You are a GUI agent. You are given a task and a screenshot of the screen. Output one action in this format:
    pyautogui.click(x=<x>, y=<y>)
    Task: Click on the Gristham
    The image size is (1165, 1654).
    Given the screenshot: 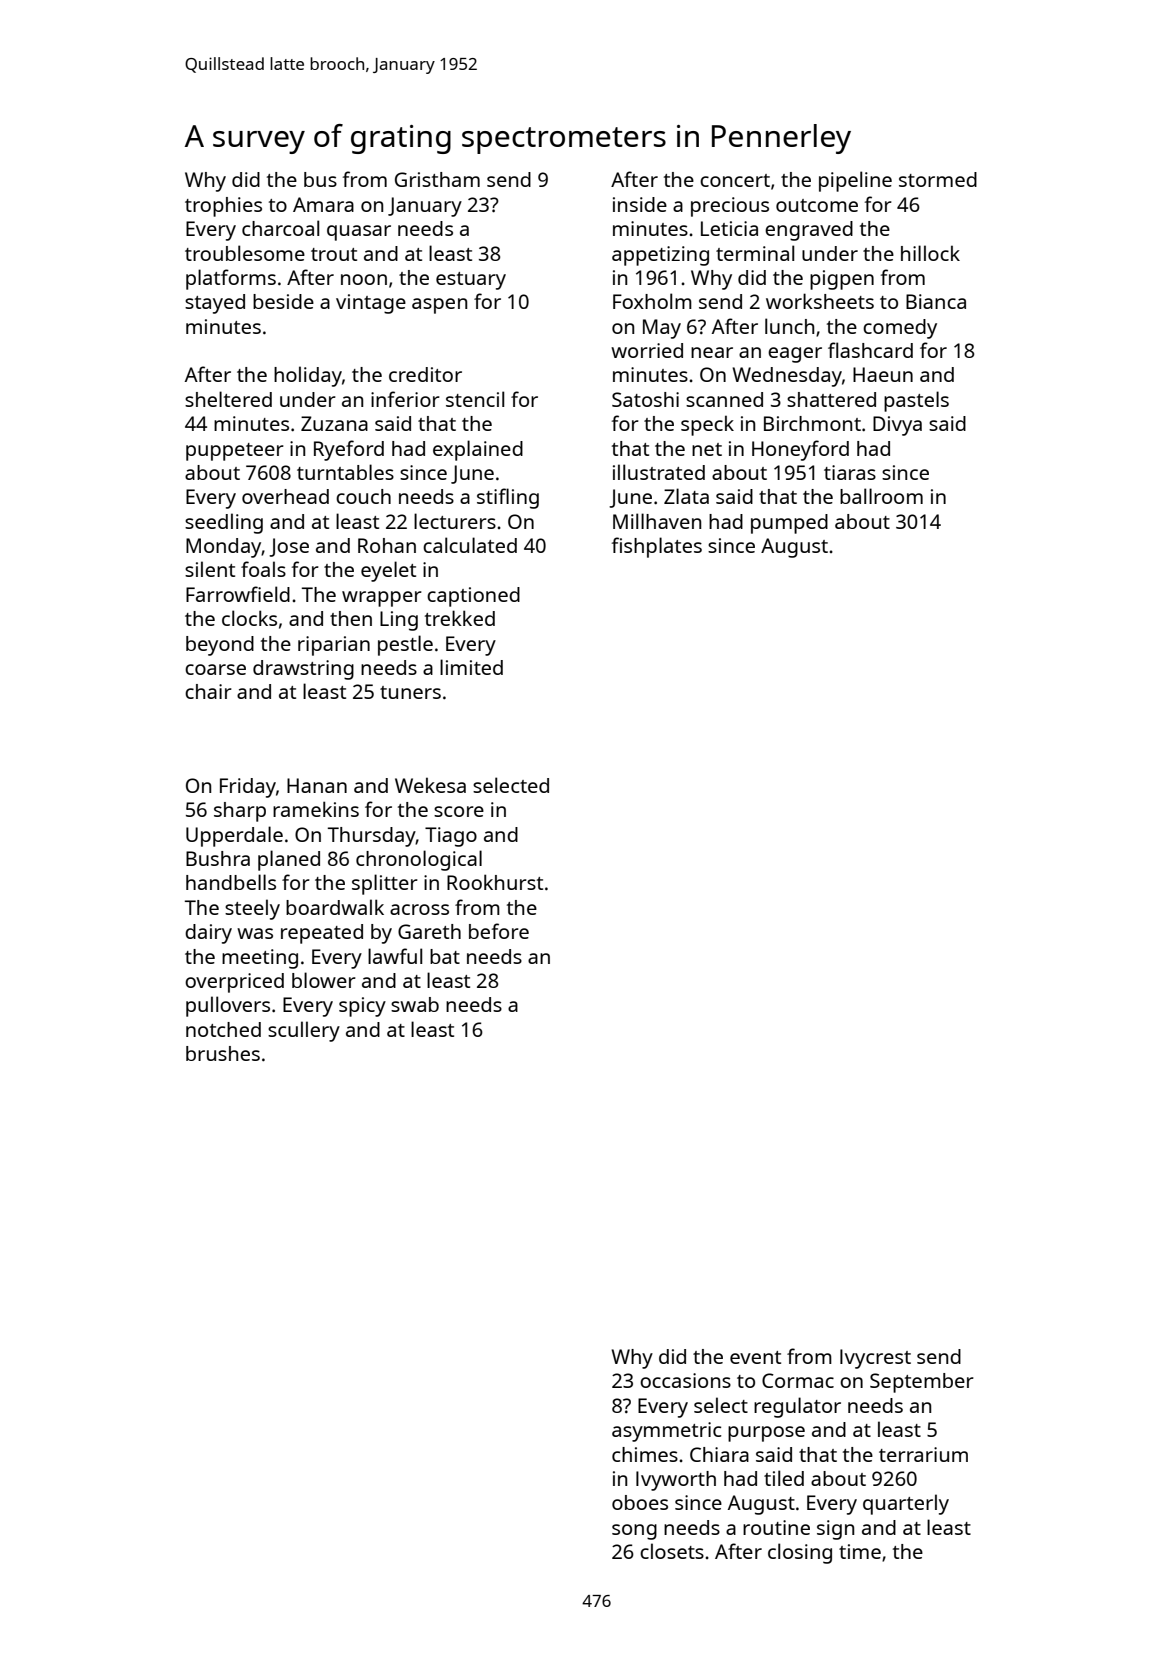 What is the action you would take?
    pyautogui.click(x=437, y=179)
